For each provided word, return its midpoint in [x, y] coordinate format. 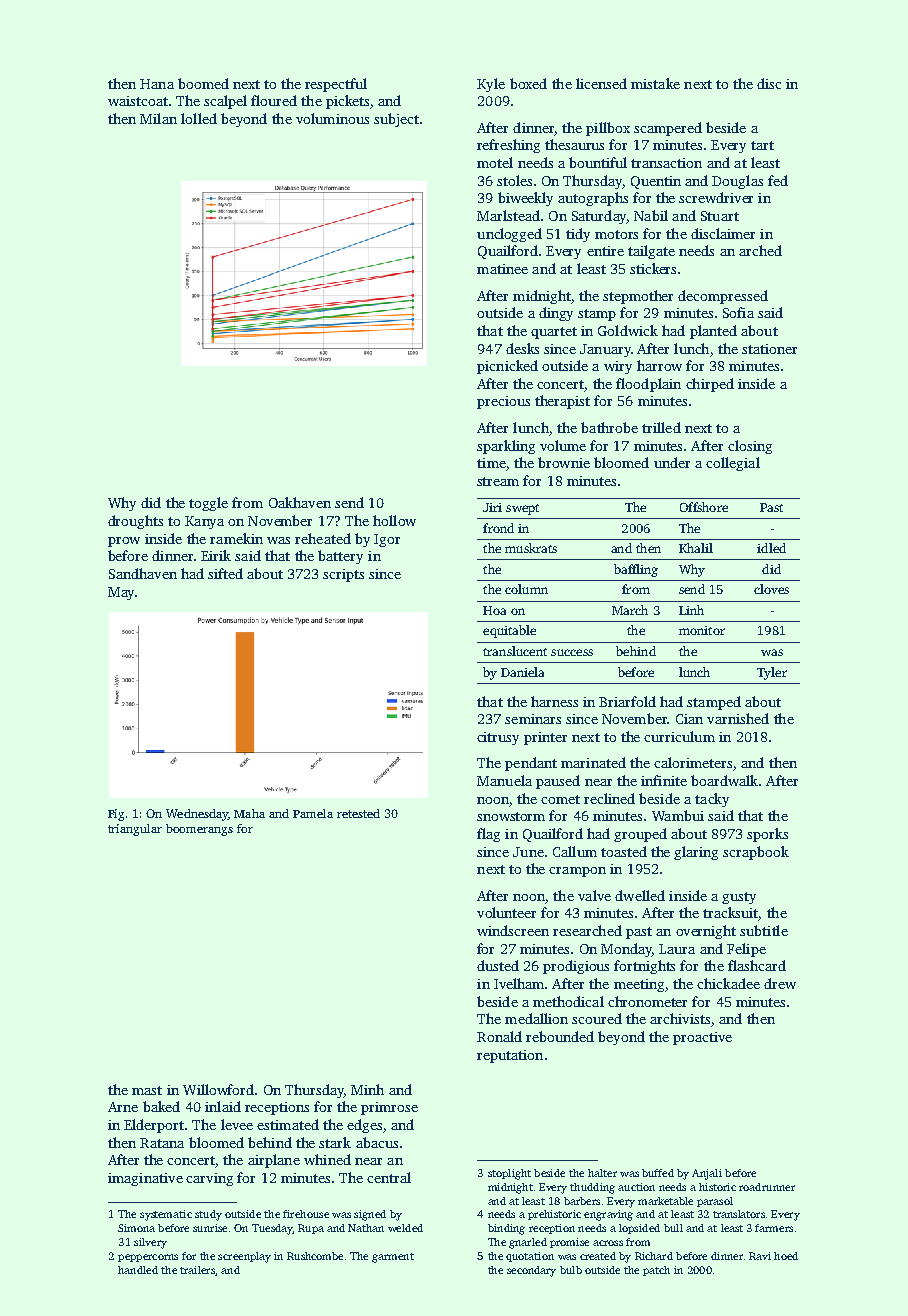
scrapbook [756, 853]
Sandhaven [143, 573]
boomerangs [199, 830]
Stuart [720, 216]
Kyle [491, 85]
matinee [502, 269]
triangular [135, 830]
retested [358, 813]
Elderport [154, 1126]
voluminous [332, 118]
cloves [771, 589]
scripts [343, 575]
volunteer [506, 912]
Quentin [656, 182]
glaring [696, 853]
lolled [199, 118]
